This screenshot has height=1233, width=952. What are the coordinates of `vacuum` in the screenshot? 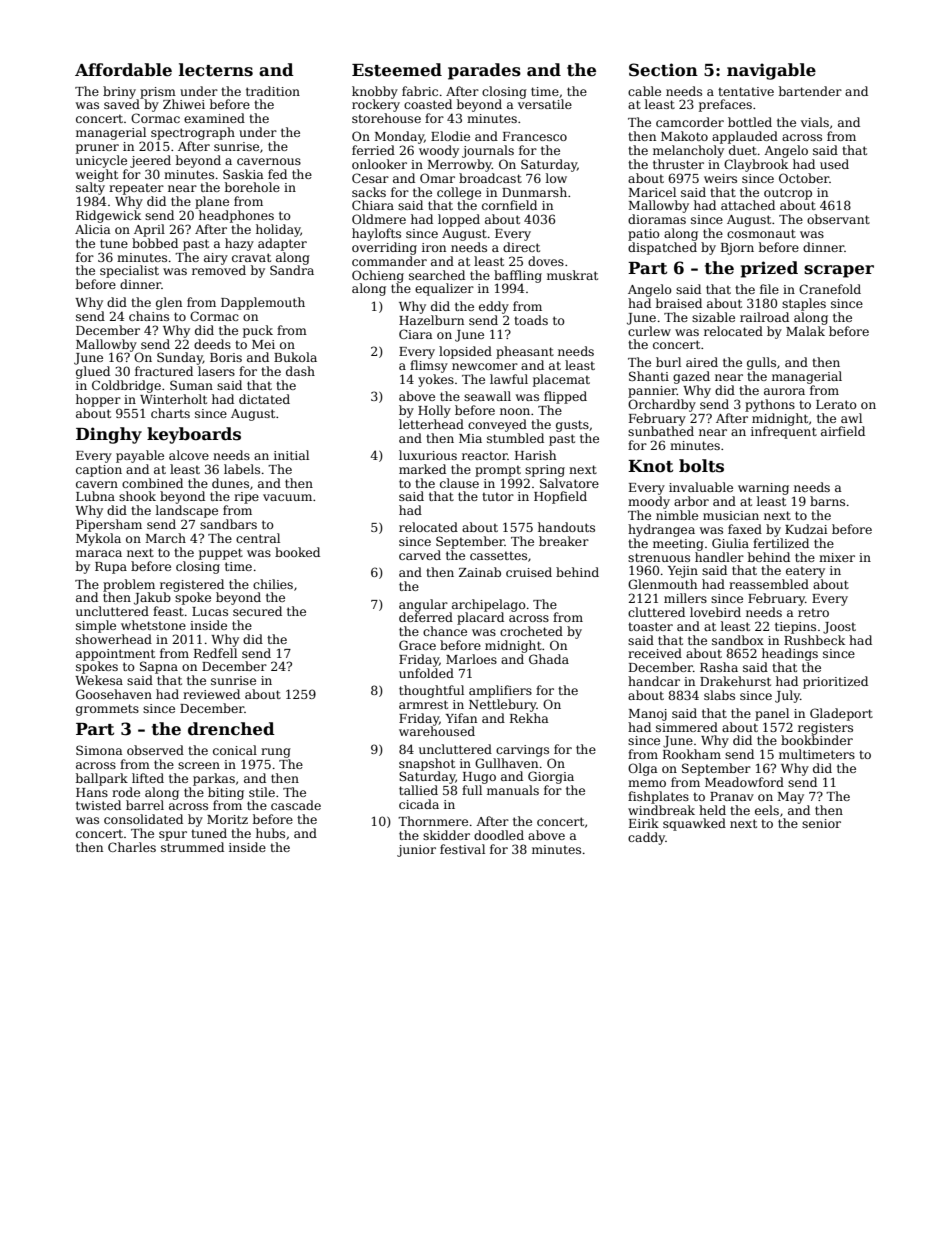 It's located at (287, 497).
